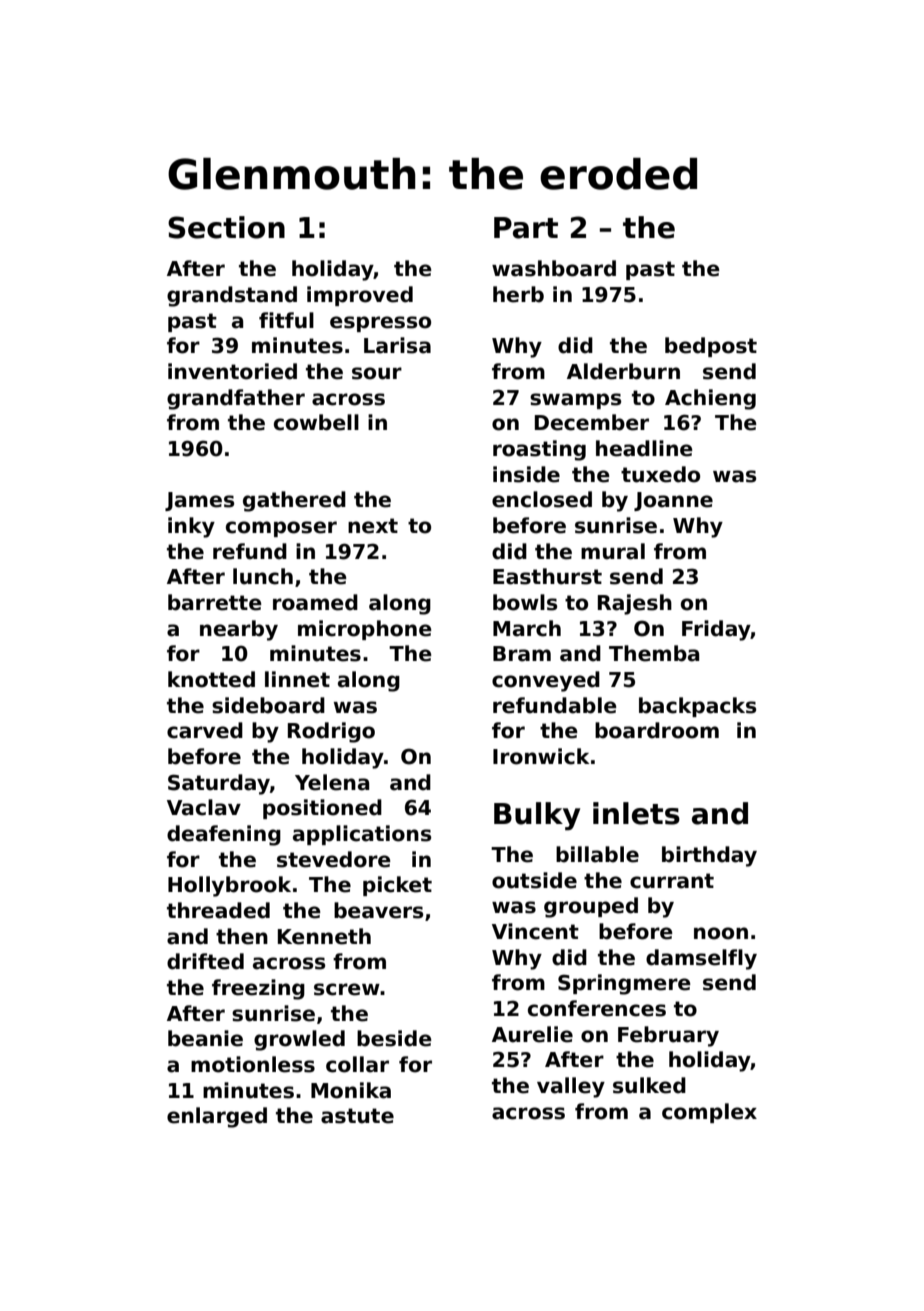 The image size is (924, 1311). I want to click on complex, so click(709, 1113).
